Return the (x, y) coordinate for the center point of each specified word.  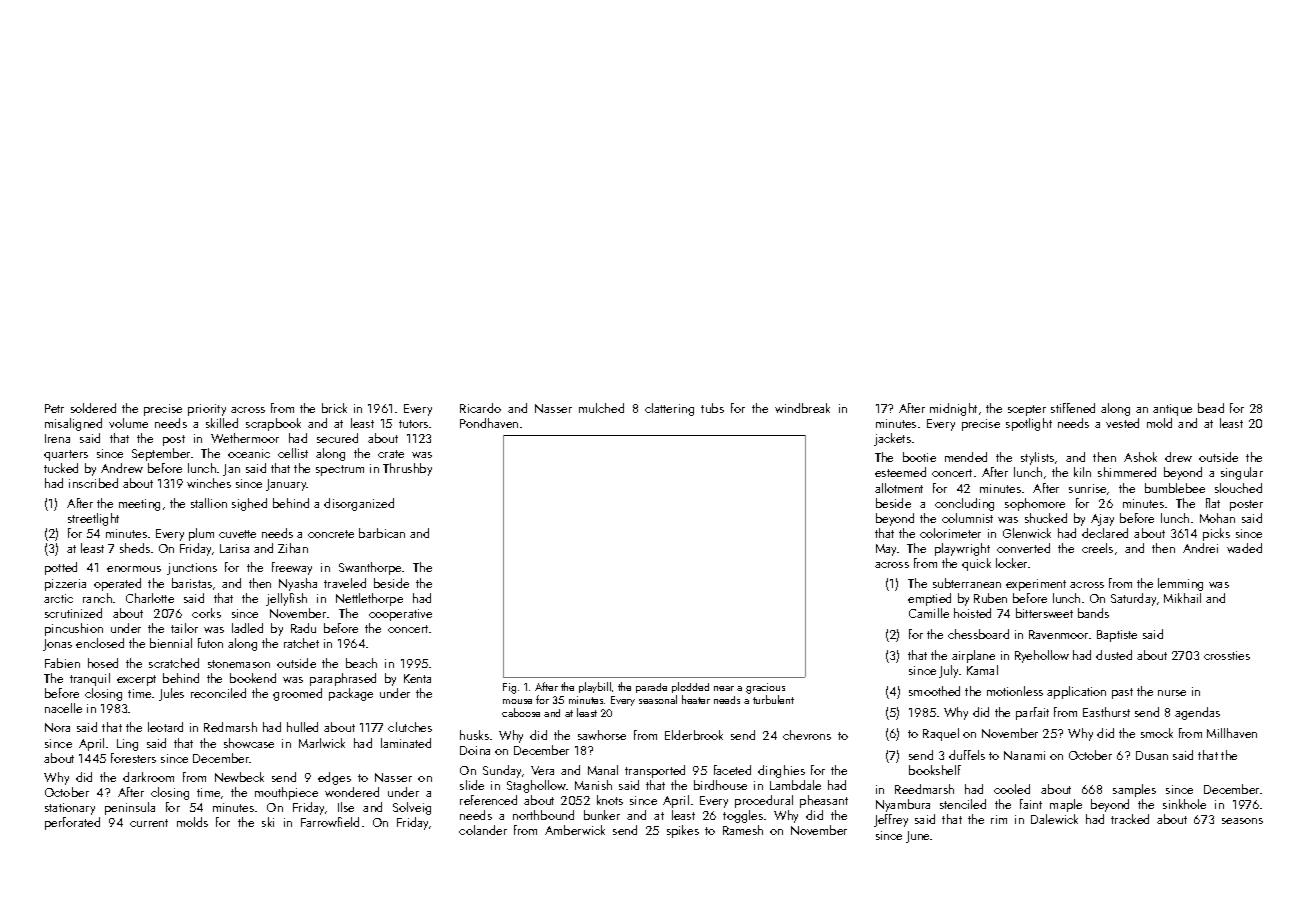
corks (206, 613)
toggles (743, 816)
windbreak (802, 408)
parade (651, 688)
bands (1093, 613)
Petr (54, 408)
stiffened (1073, 408)
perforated (72, 823)
